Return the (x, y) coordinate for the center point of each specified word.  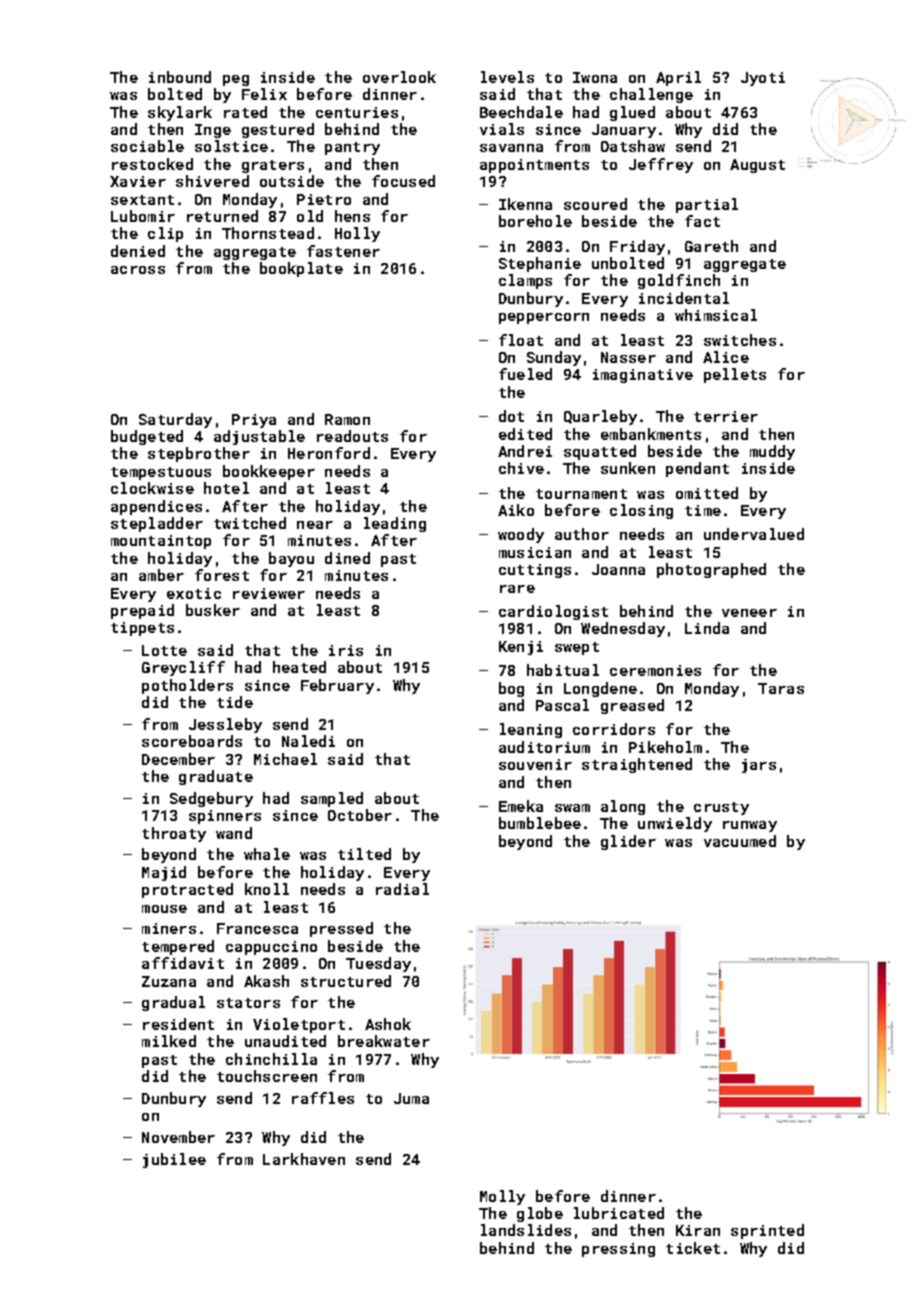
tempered (178, 947)
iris (346, 650)
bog (511, 689)
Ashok (388, 1024)
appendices (156, 507)
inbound (180, 77)
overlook (399, 77)
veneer (749, 613)
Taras (781, 688)
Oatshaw (633, 146)
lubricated (619, 1213)
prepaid (142, 611)
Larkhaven (304, 1159)
